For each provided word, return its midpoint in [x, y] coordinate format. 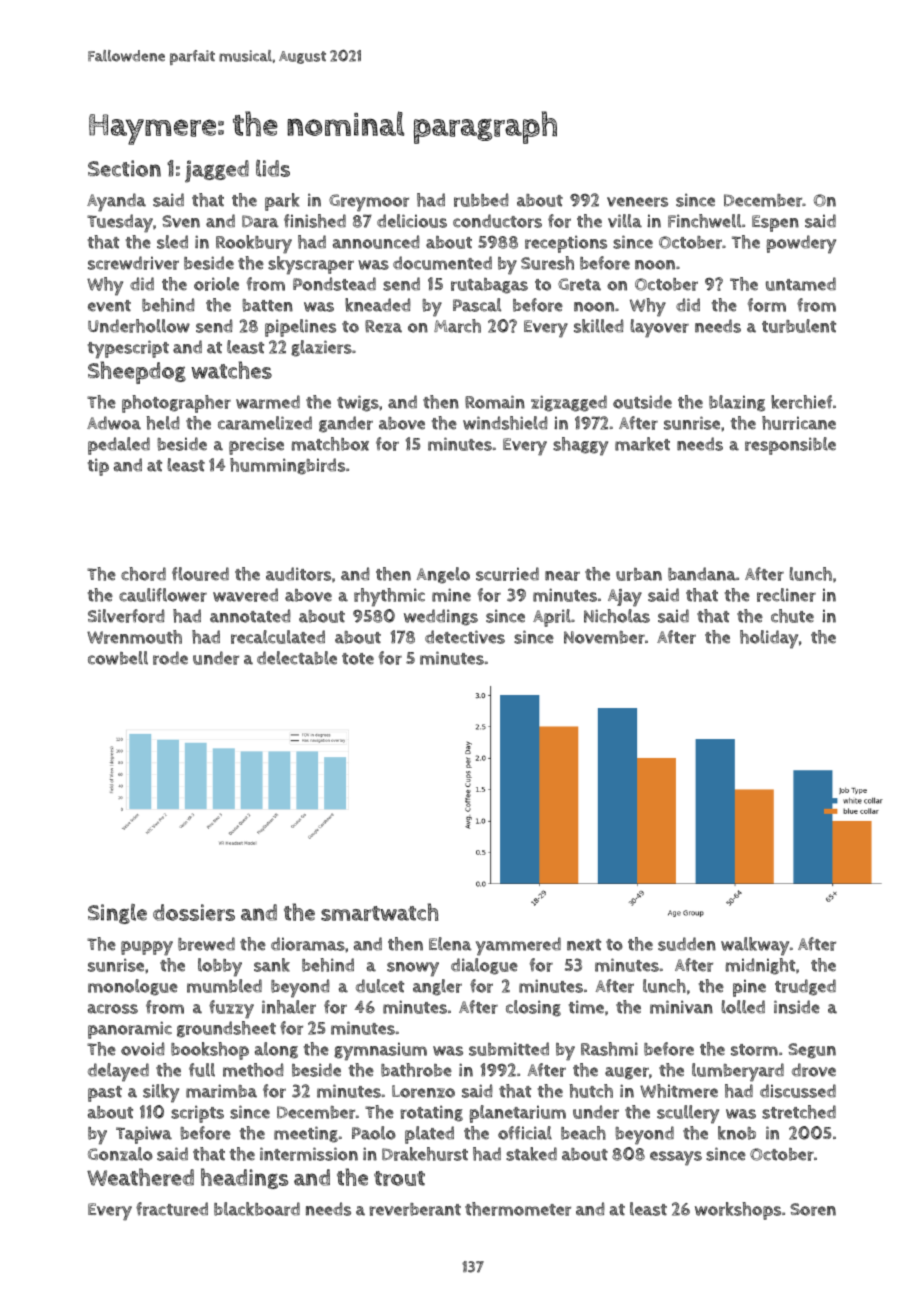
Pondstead [334, 284]
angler [437, 987]
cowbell [118, 658]
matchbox [330, 444]
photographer [176, 404]
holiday [769, 639]
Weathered [140, 1177]
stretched [799, 1112]
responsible [790, 446]
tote [358, 659]
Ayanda [116, 202]
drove [814, 1070]
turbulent [799, 326]
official [525, 1133]
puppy [147, 948]
